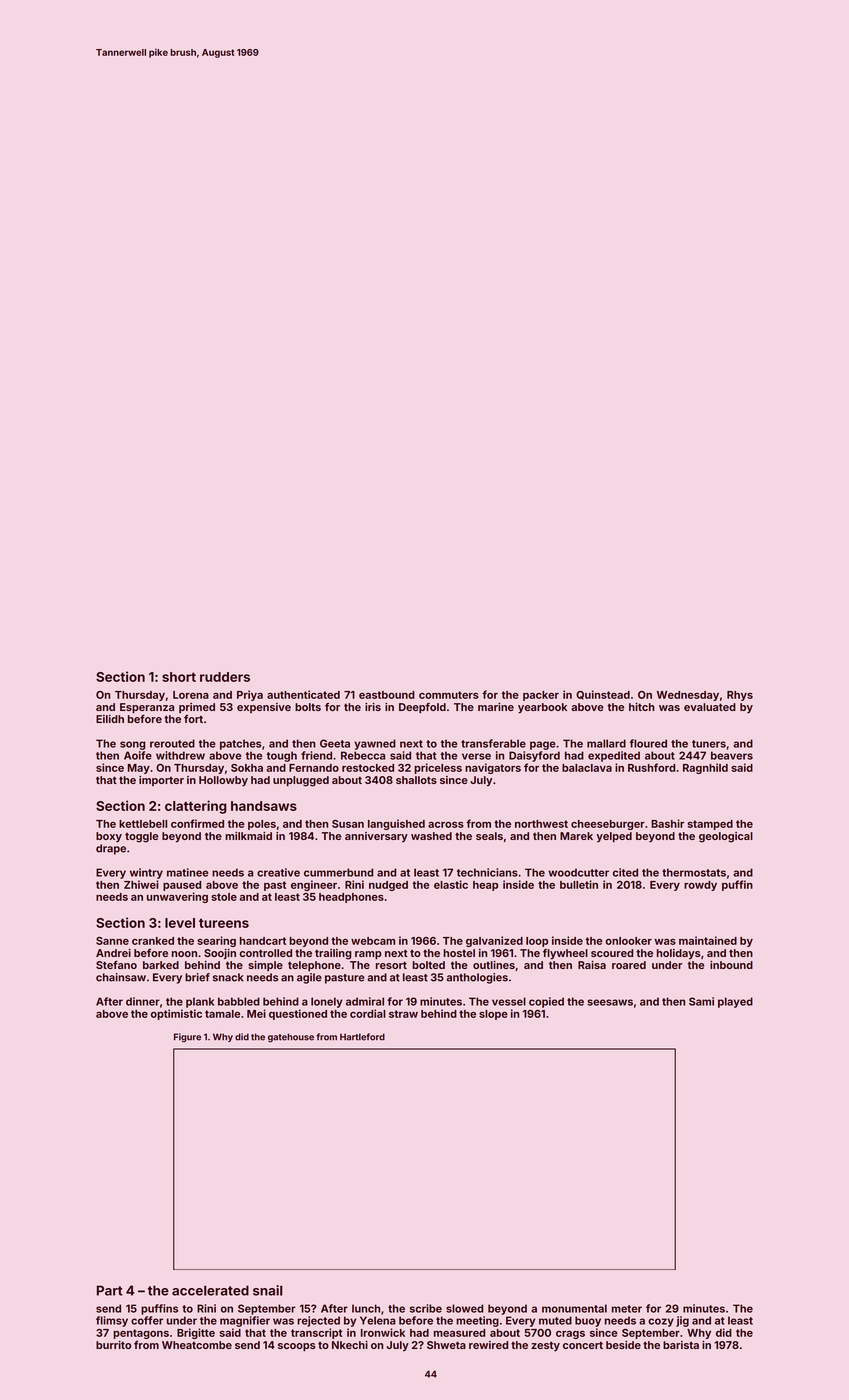 This page has width=849, height=1400. What do you see at coordinates (541, 696) in the page?
I see `packer` at bounding box center [541, 696].
